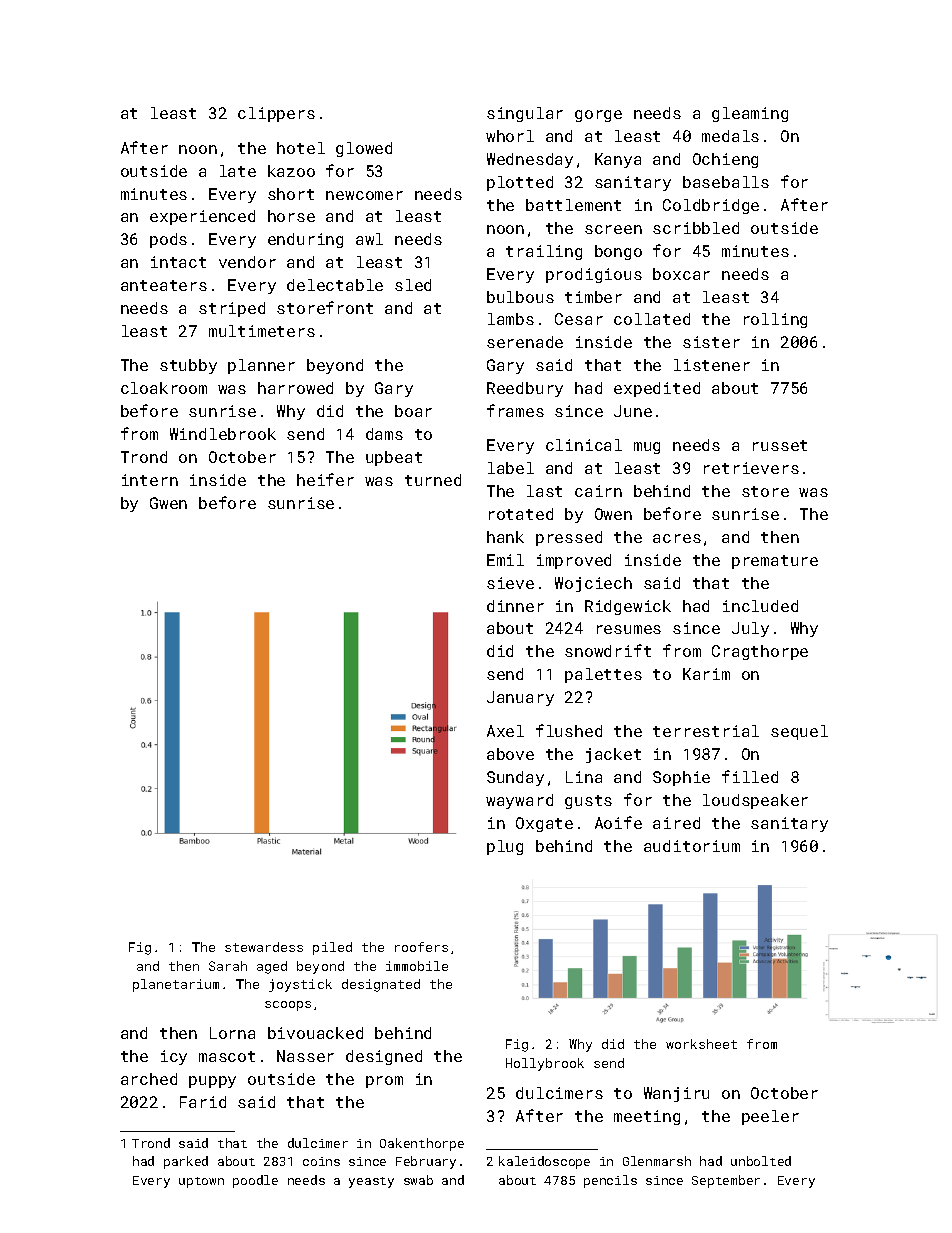  What do you see at coordinates (573, 205) in the image?
I see `battlement` at bounding box center [573, 205].
